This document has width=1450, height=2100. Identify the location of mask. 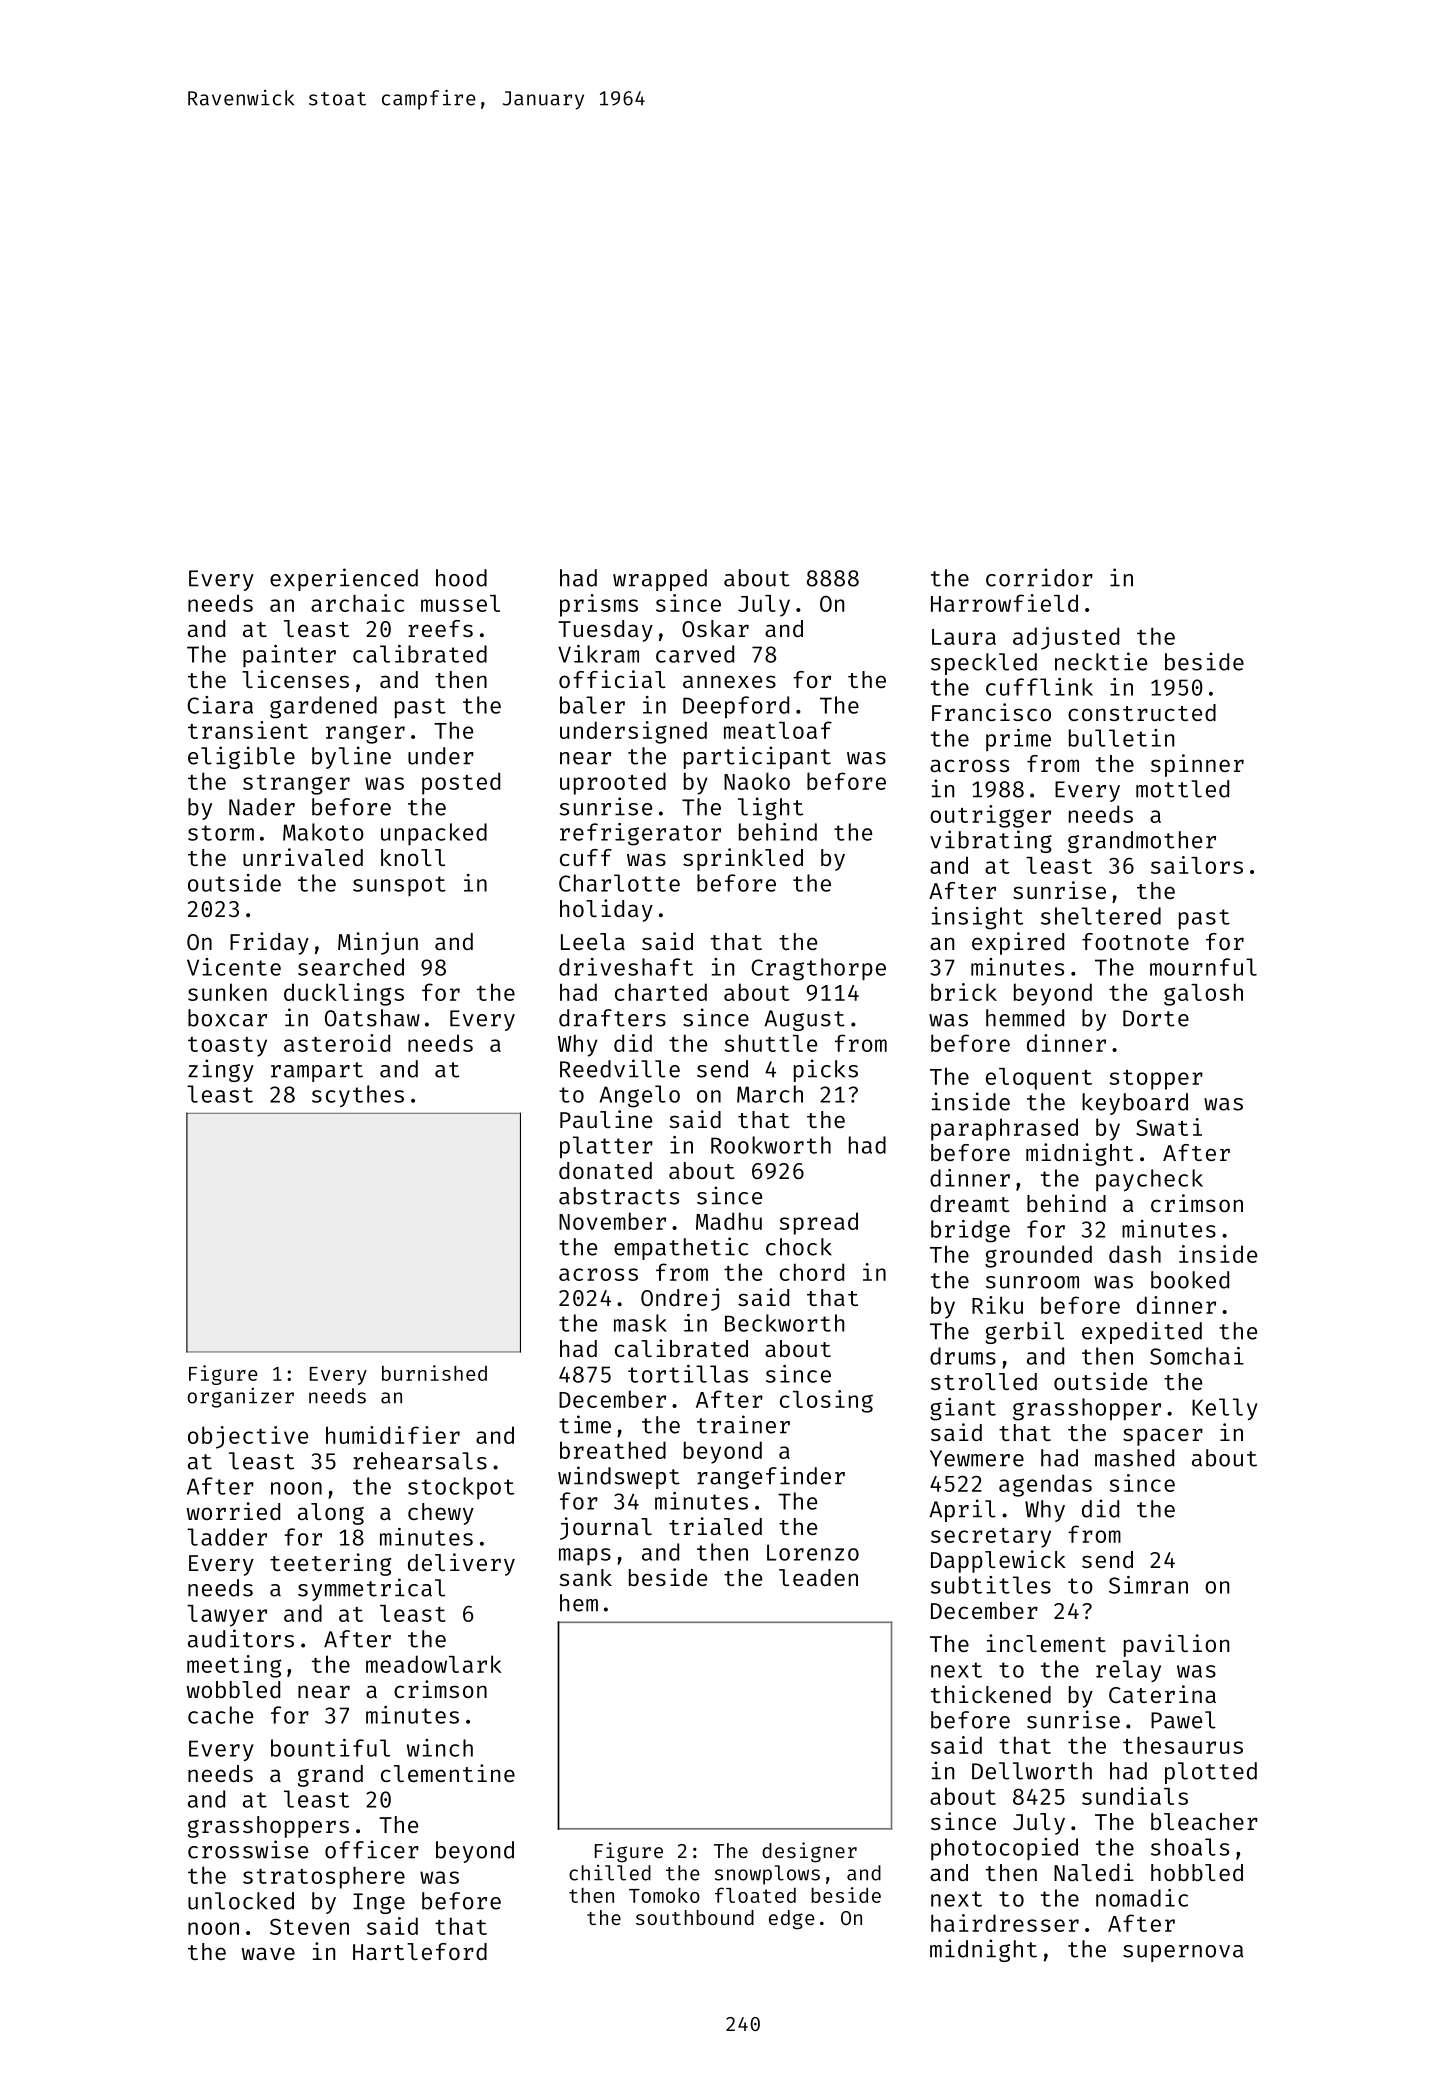
(640, 1323).
